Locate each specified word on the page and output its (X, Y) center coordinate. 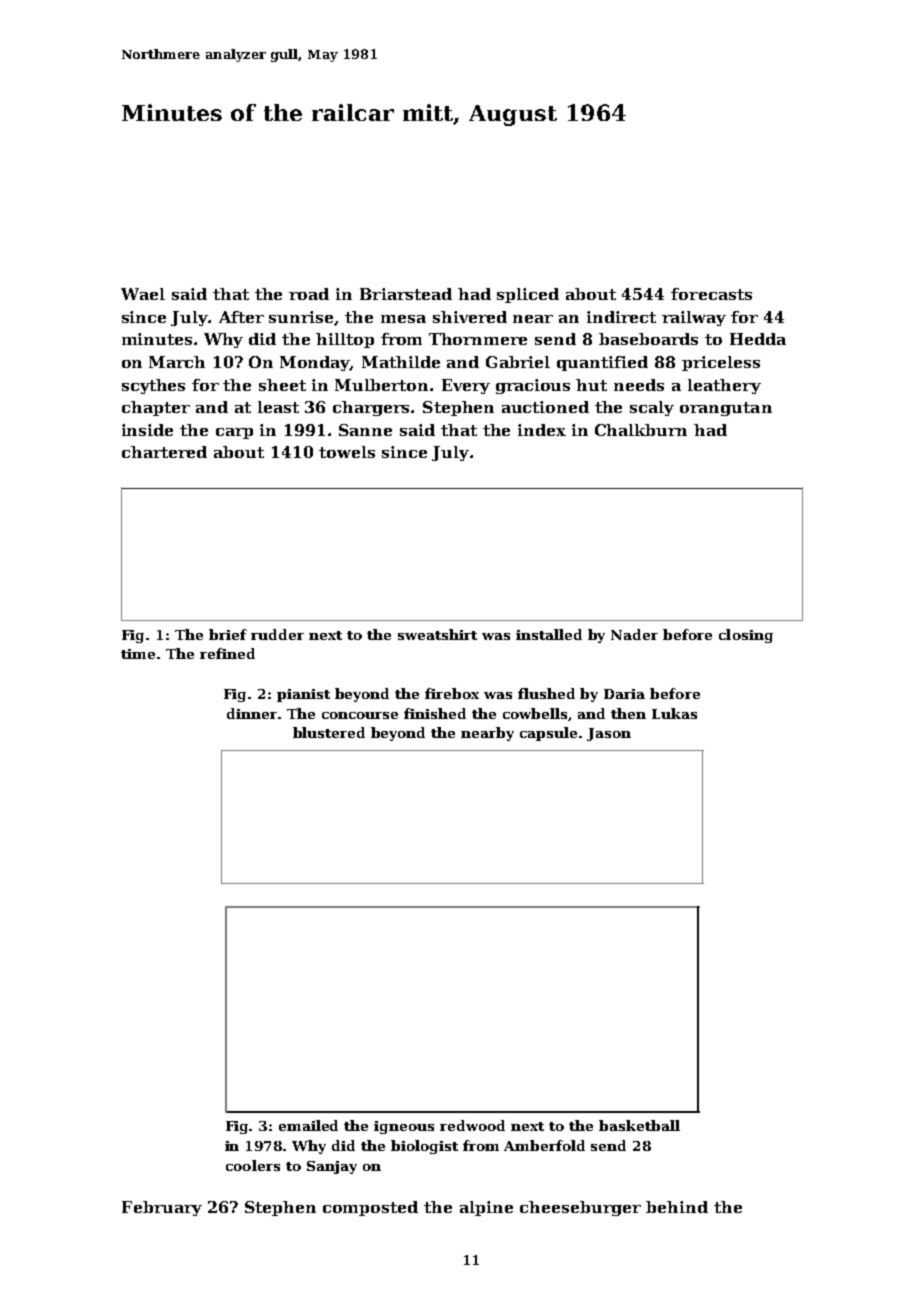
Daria (624, 694)
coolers (253, 1165)
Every (466, 386)
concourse (360, 715)
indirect (621, 317)
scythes (153, 386)
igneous (404, 1127)
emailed (308, 1125)
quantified (602, 363)
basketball (639, 1125)
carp (234, 433)
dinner (252, 713)
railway (694, 318)
